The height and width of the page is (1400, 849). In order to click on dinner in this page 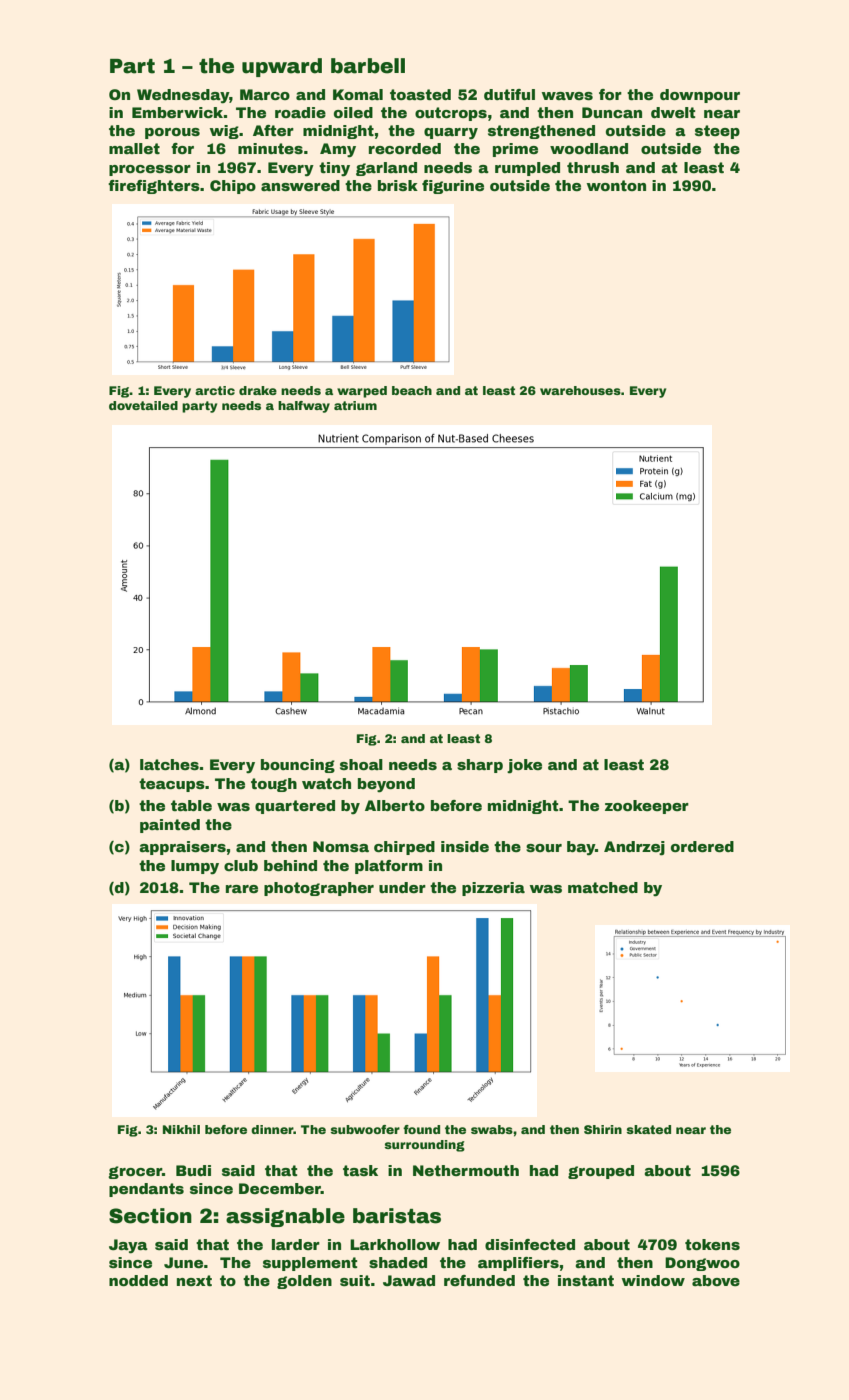, I will do `click(272, 1129)`.
